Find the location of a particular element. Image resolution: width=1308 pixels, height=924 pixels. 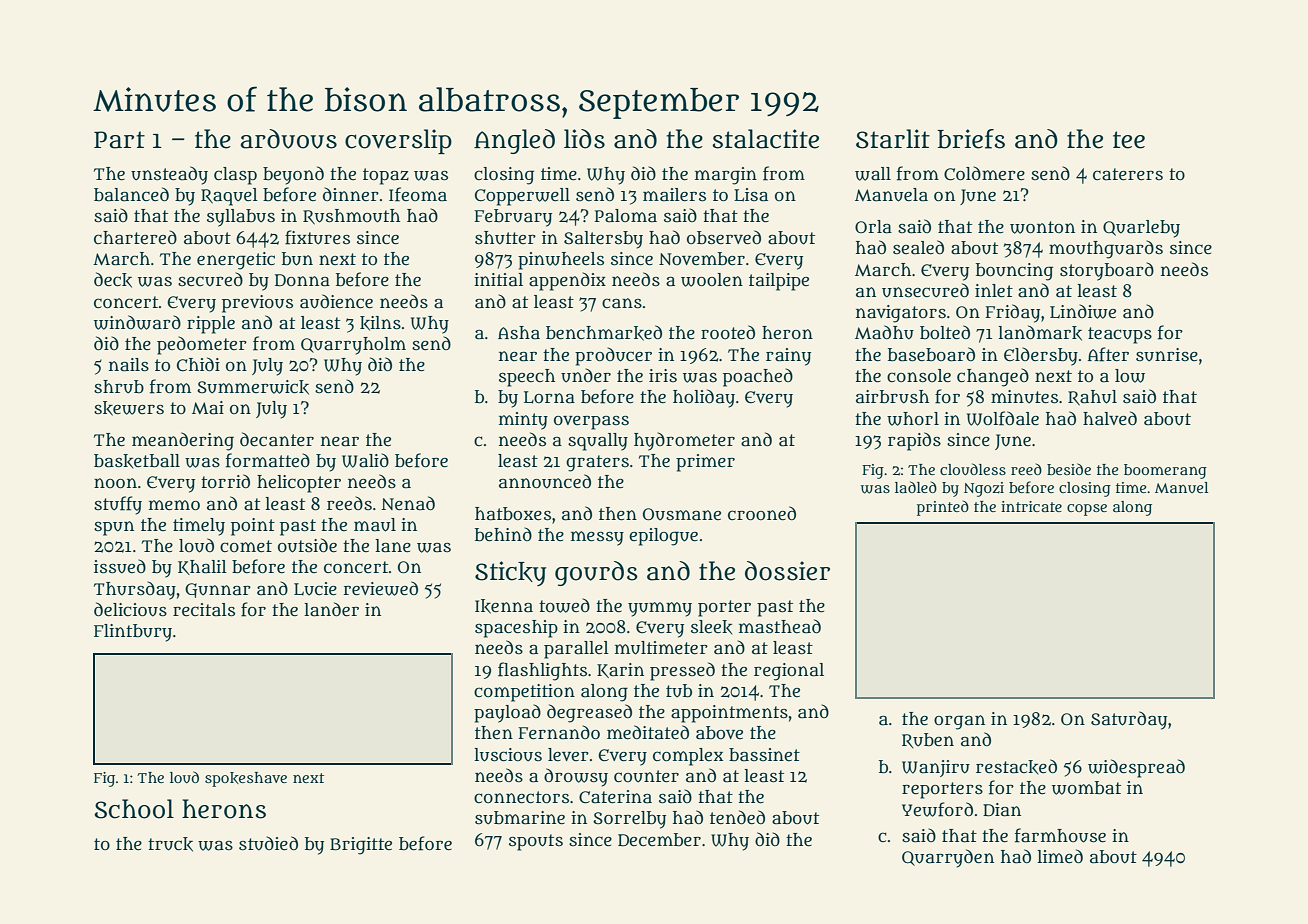

wombat is located at coordinates (1086, 788).
